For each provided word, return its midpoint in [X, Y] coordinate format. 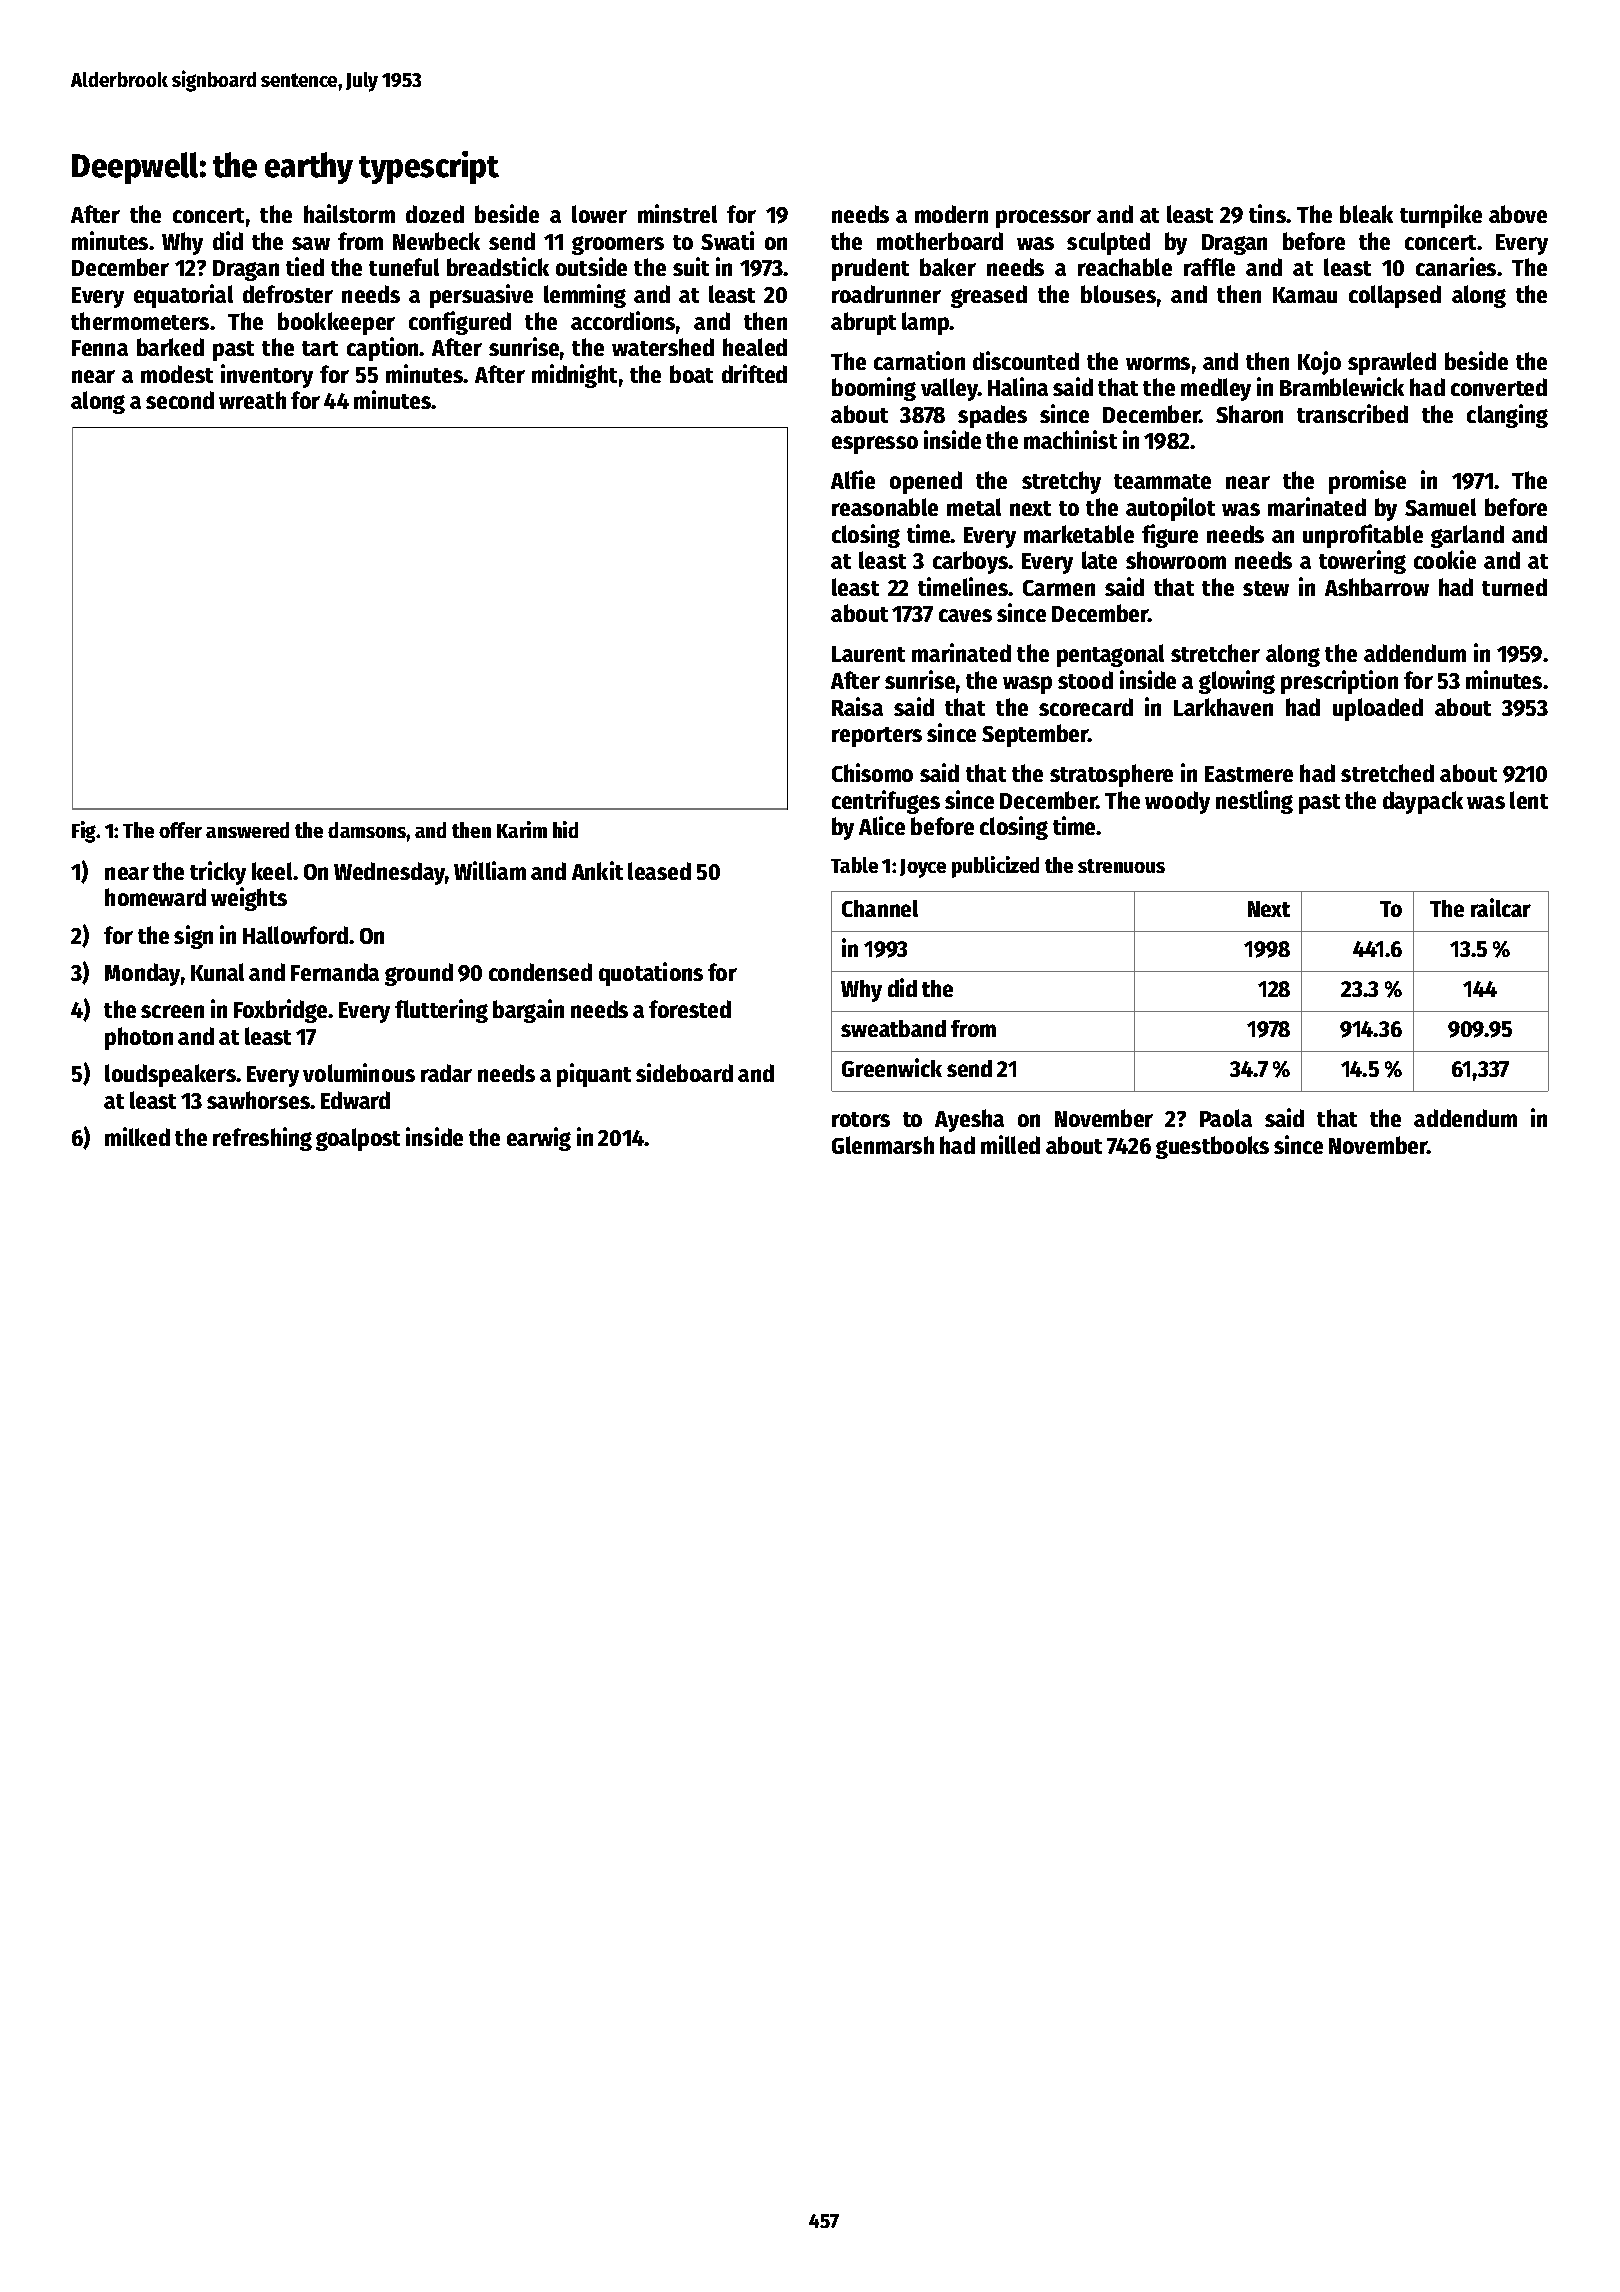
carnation [919, 360]
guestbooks [1212, 1147]
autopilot [1170, 509]
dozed [435, 214]
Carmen [1059, 588]
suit [691, 266]
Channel [880, 908]
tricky [218, 873]
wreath [252, 400]
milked [137, 1136]
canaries [1456, 266]
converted [1499, 387]
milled [1010, 1144]
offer [180, 830]
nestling [1254, 802]
